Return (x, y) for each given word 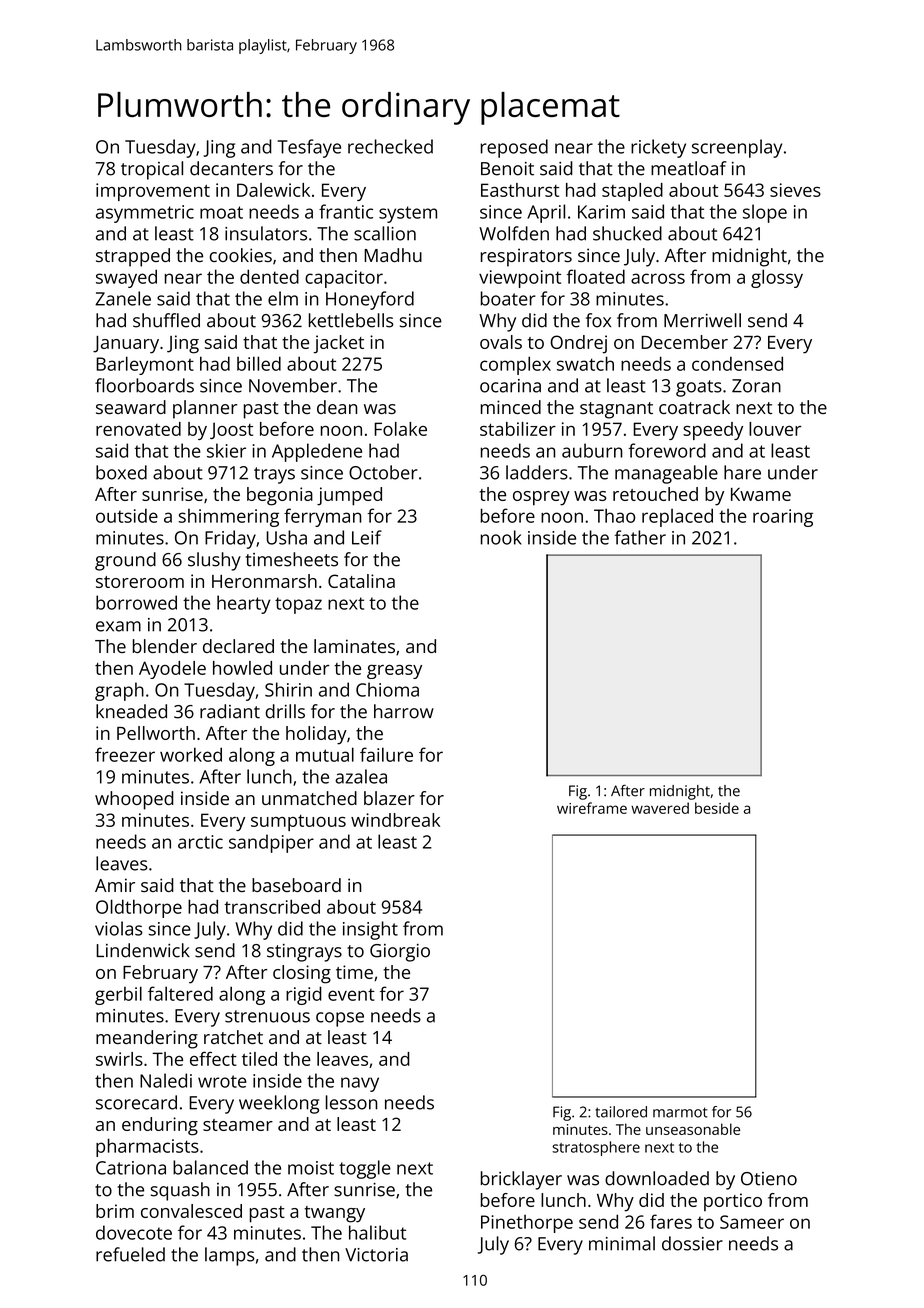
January (126, 345)
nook (501, 537)
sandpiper (271, 843)
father (640, 537)
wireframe (592, 808)
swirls (119, 1059)
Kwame (761, 494)
